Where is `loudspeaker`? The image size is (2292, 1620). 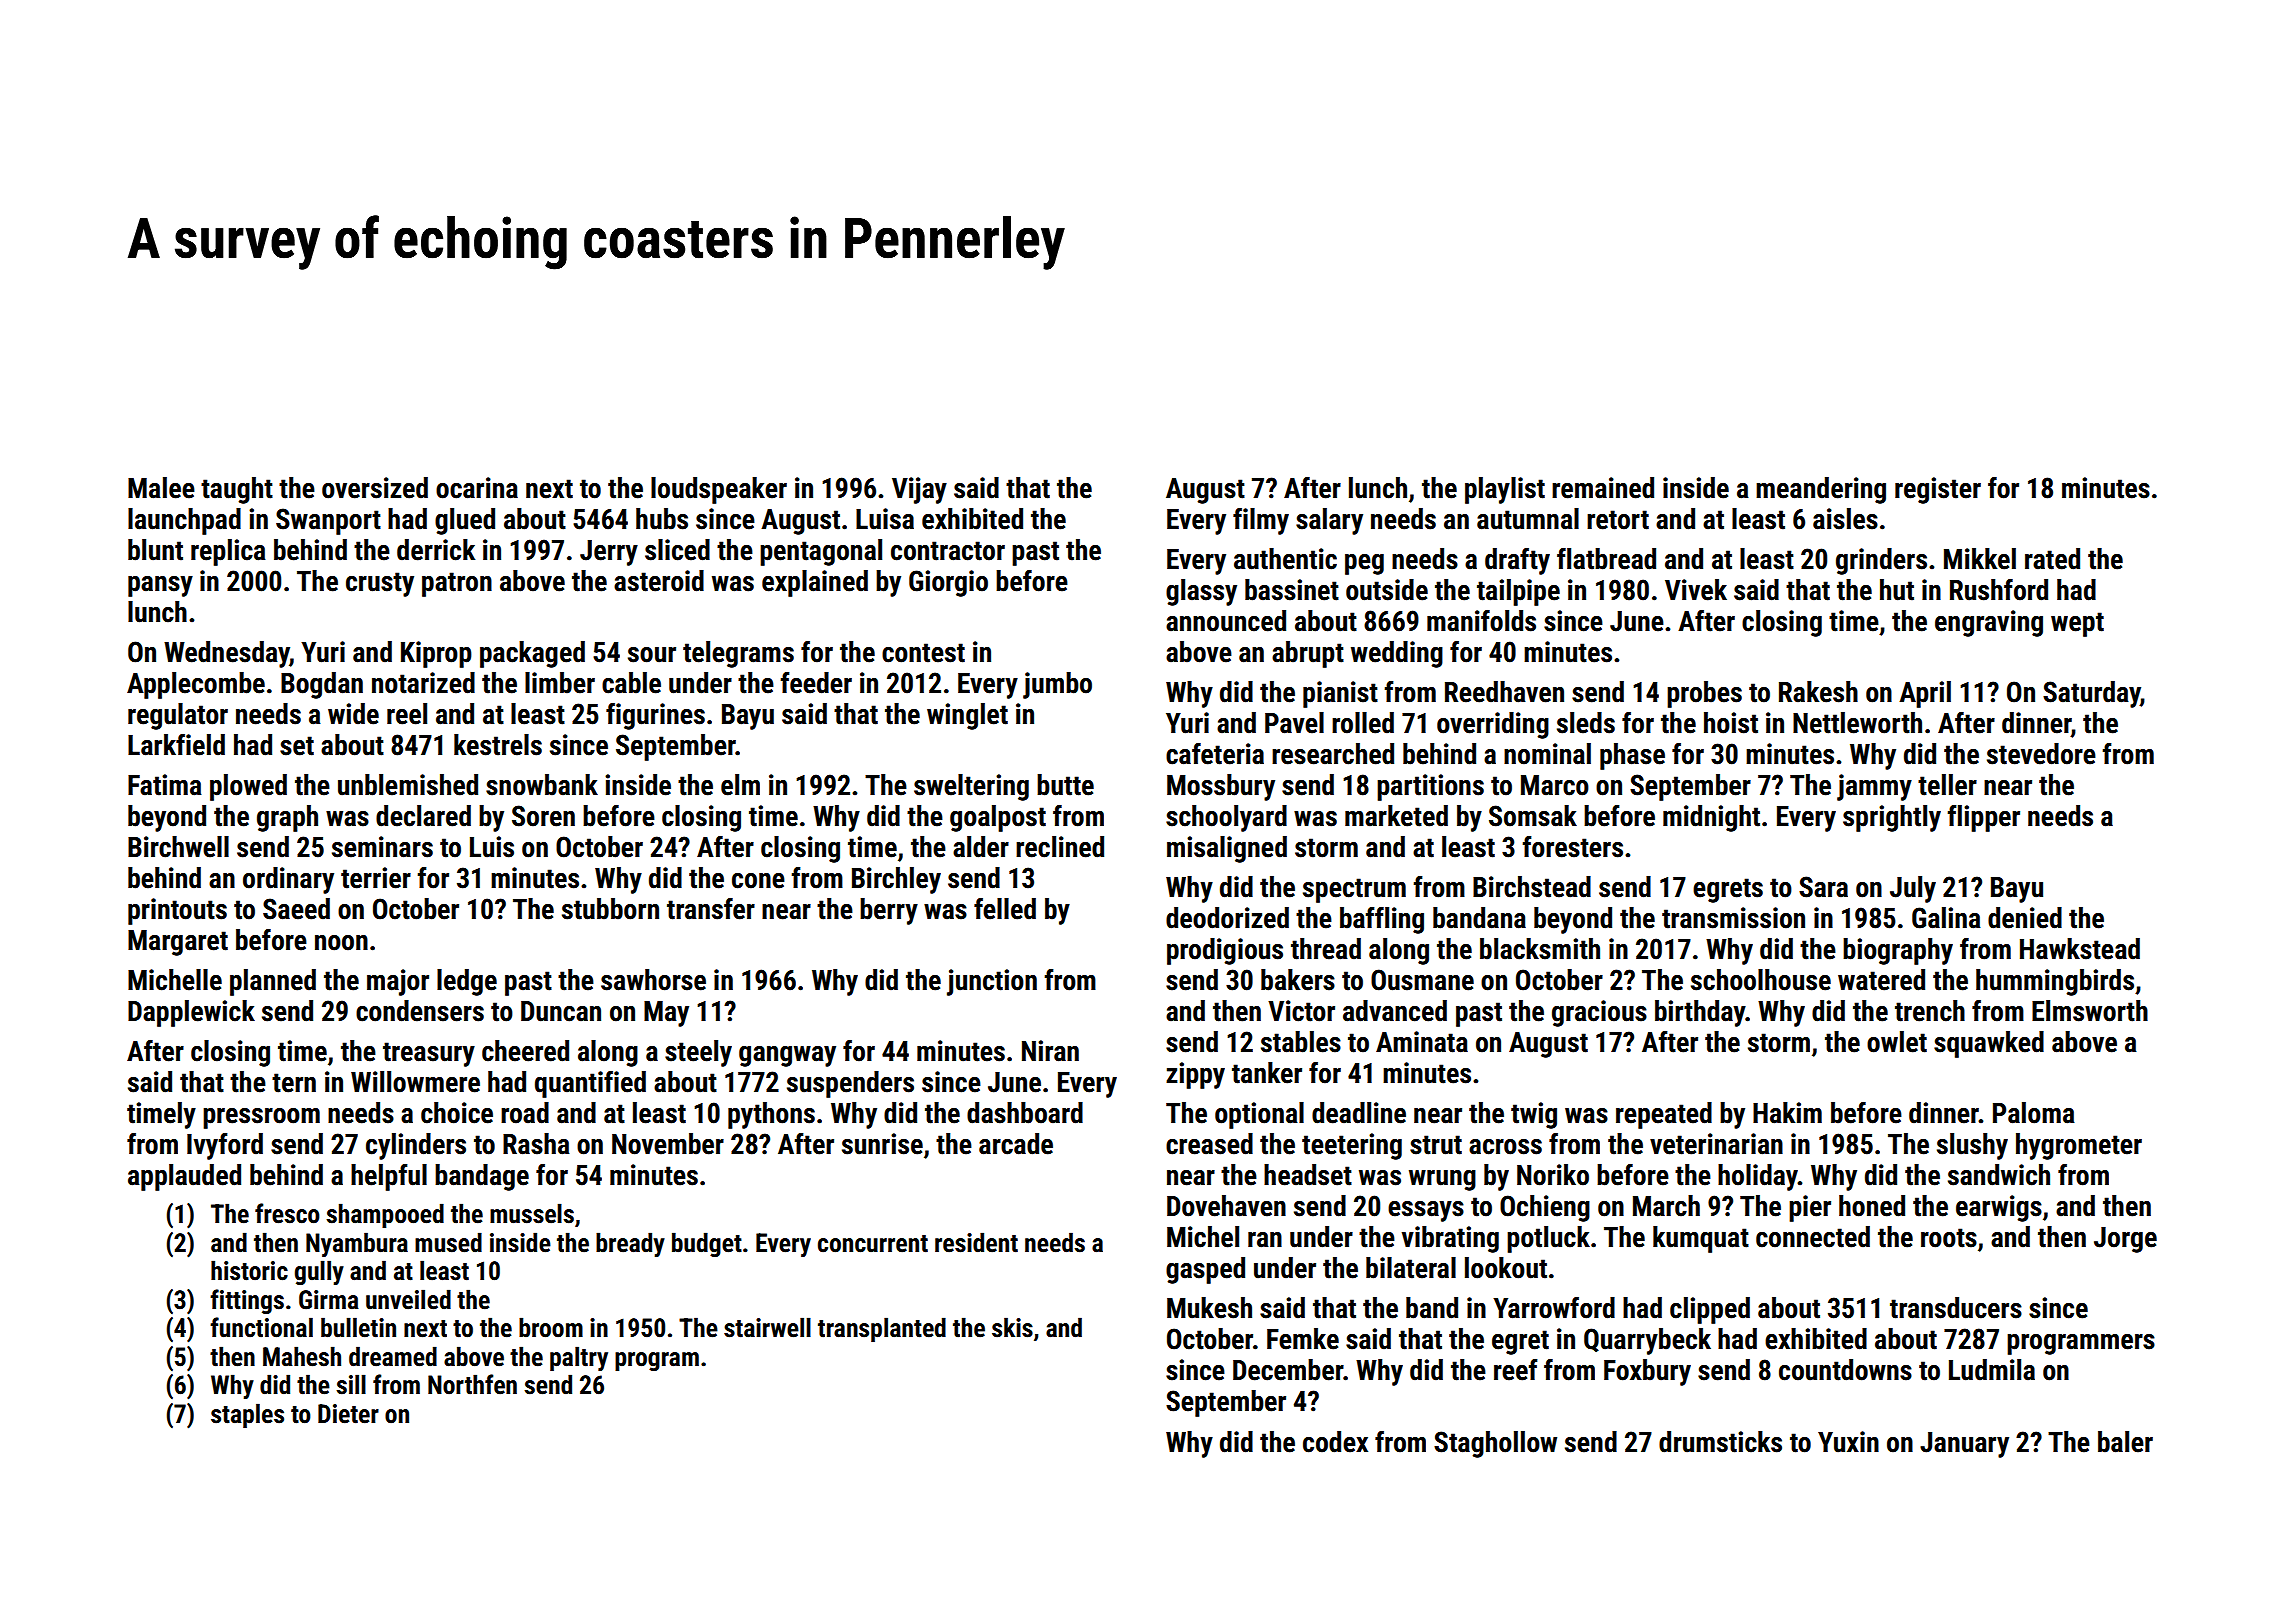 loudspeaker is located at coordinates (719, 490).
